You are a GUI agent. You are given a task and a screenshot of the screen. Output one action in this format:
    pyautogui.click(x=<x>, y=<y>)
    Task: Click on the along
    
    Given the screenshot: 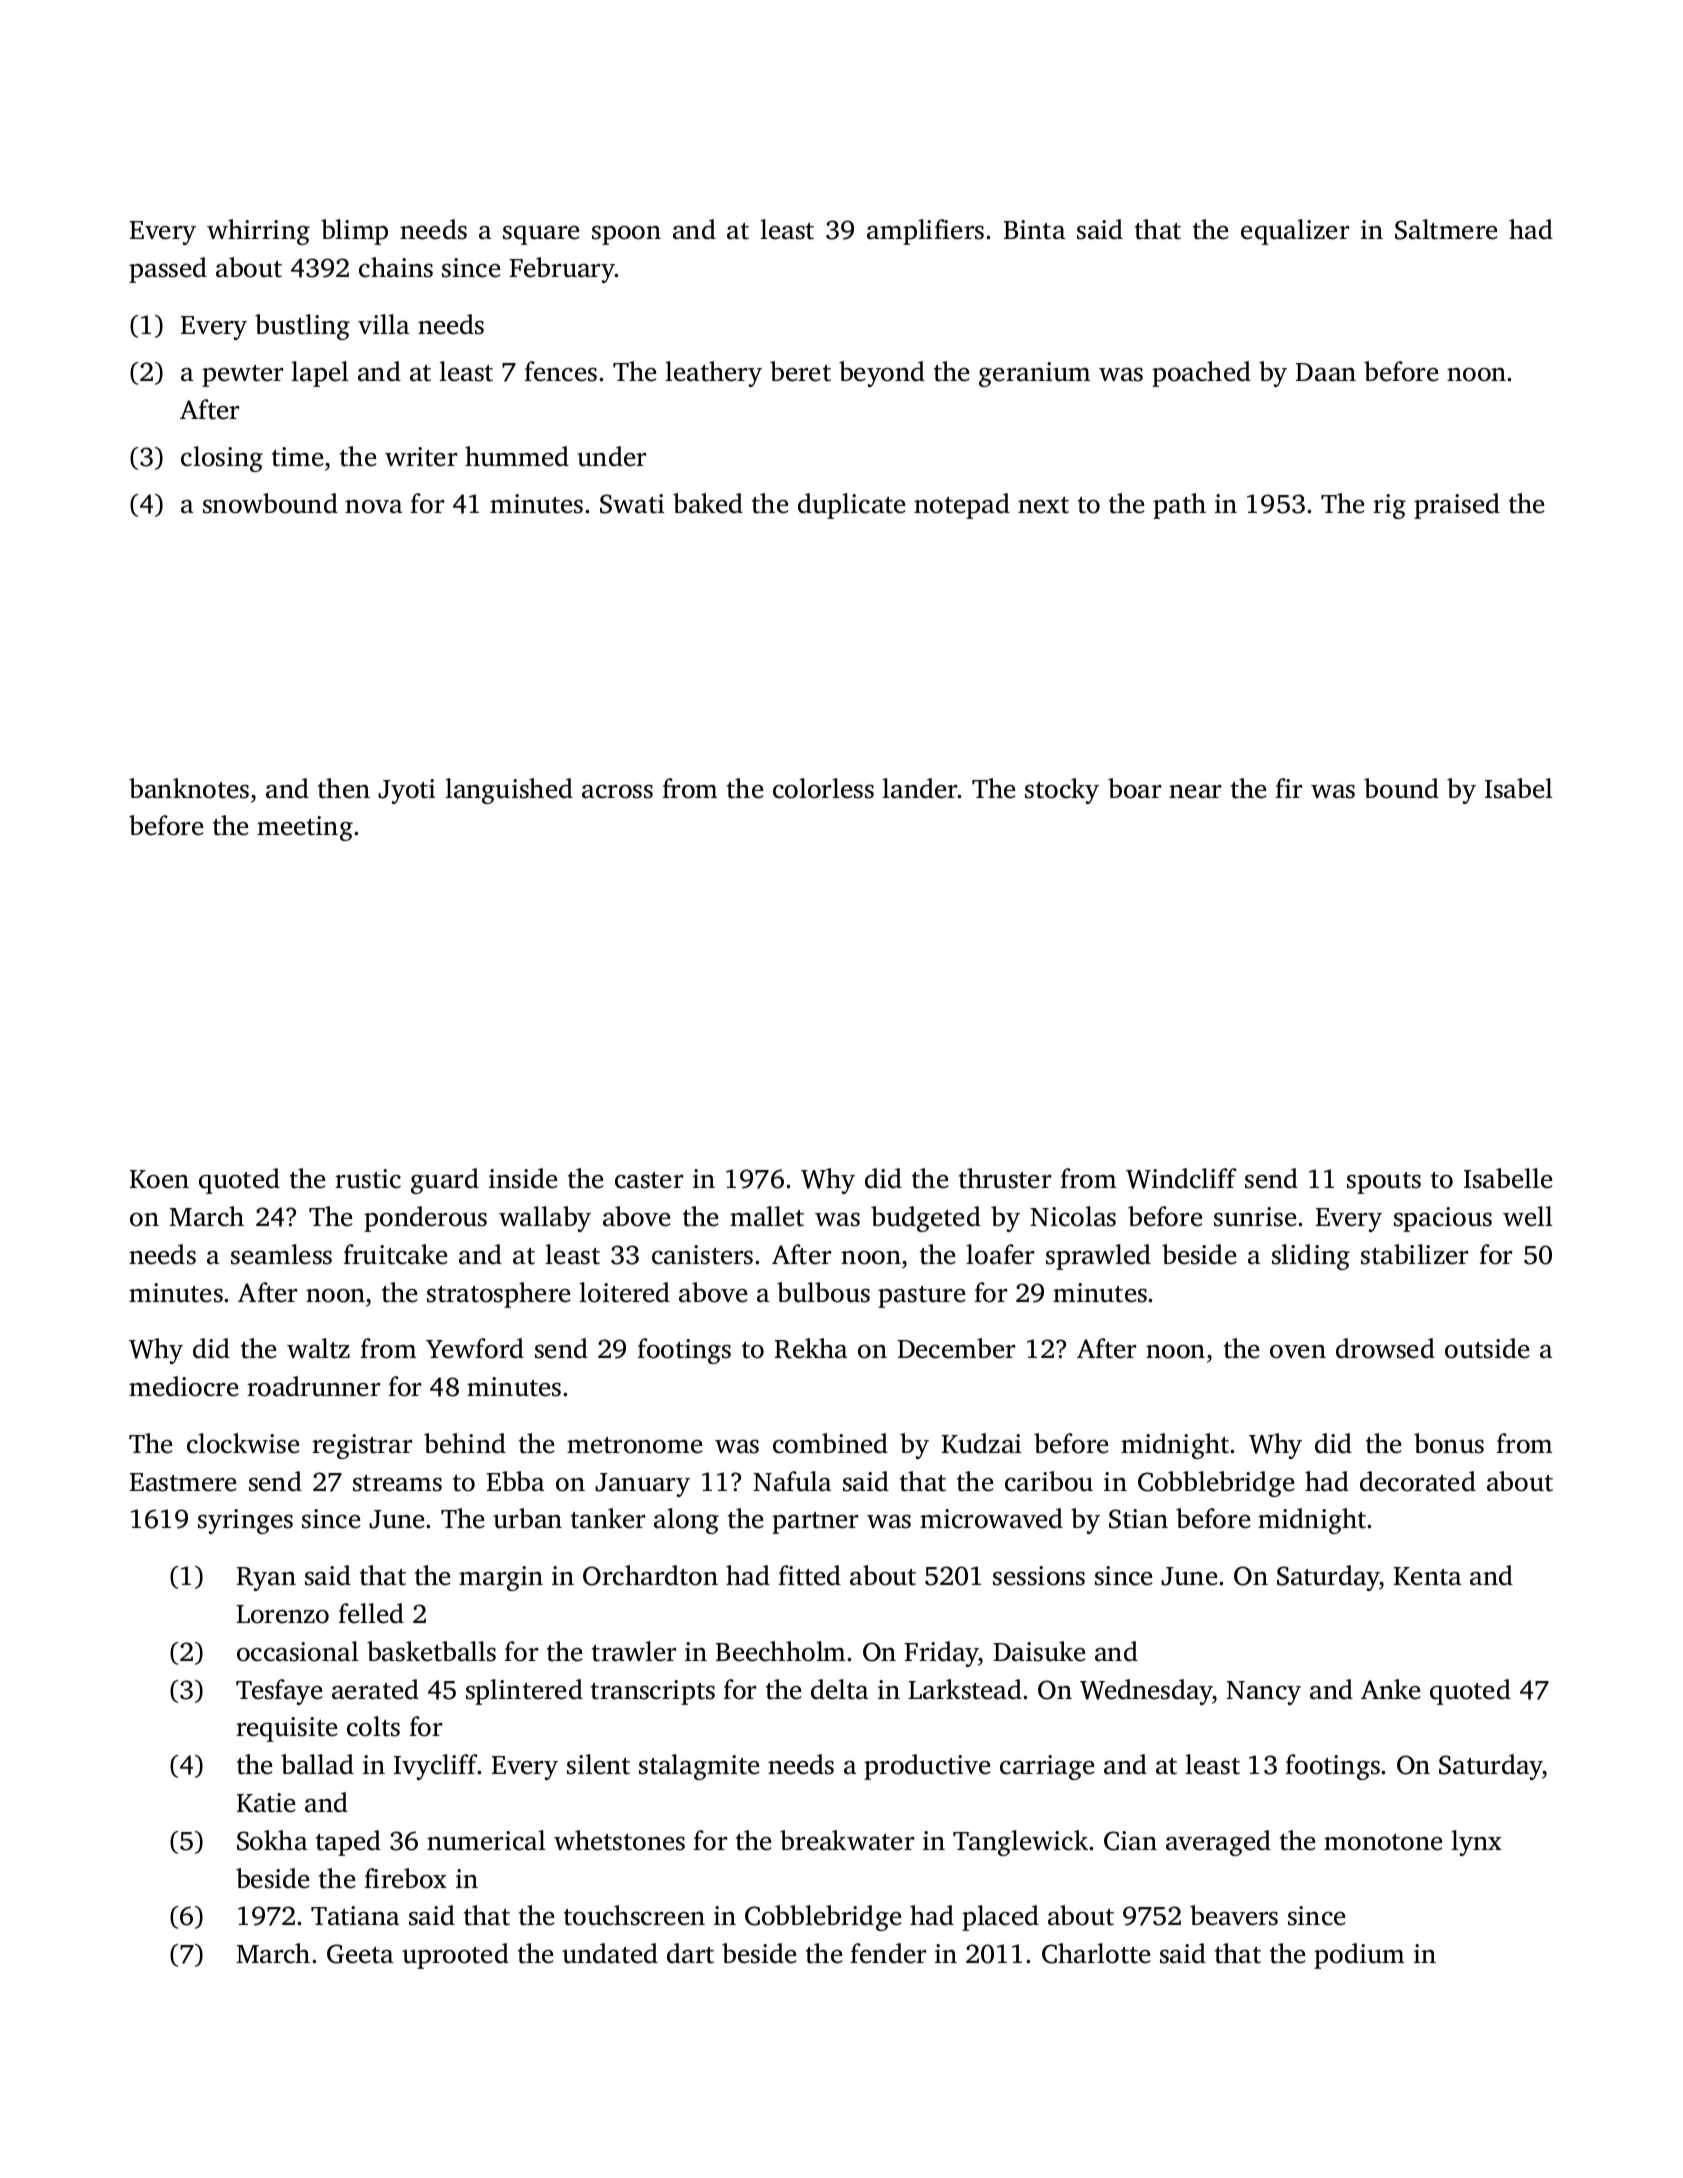 What is the action you would take?
    pyautogui.click(x=686, y=1521)
